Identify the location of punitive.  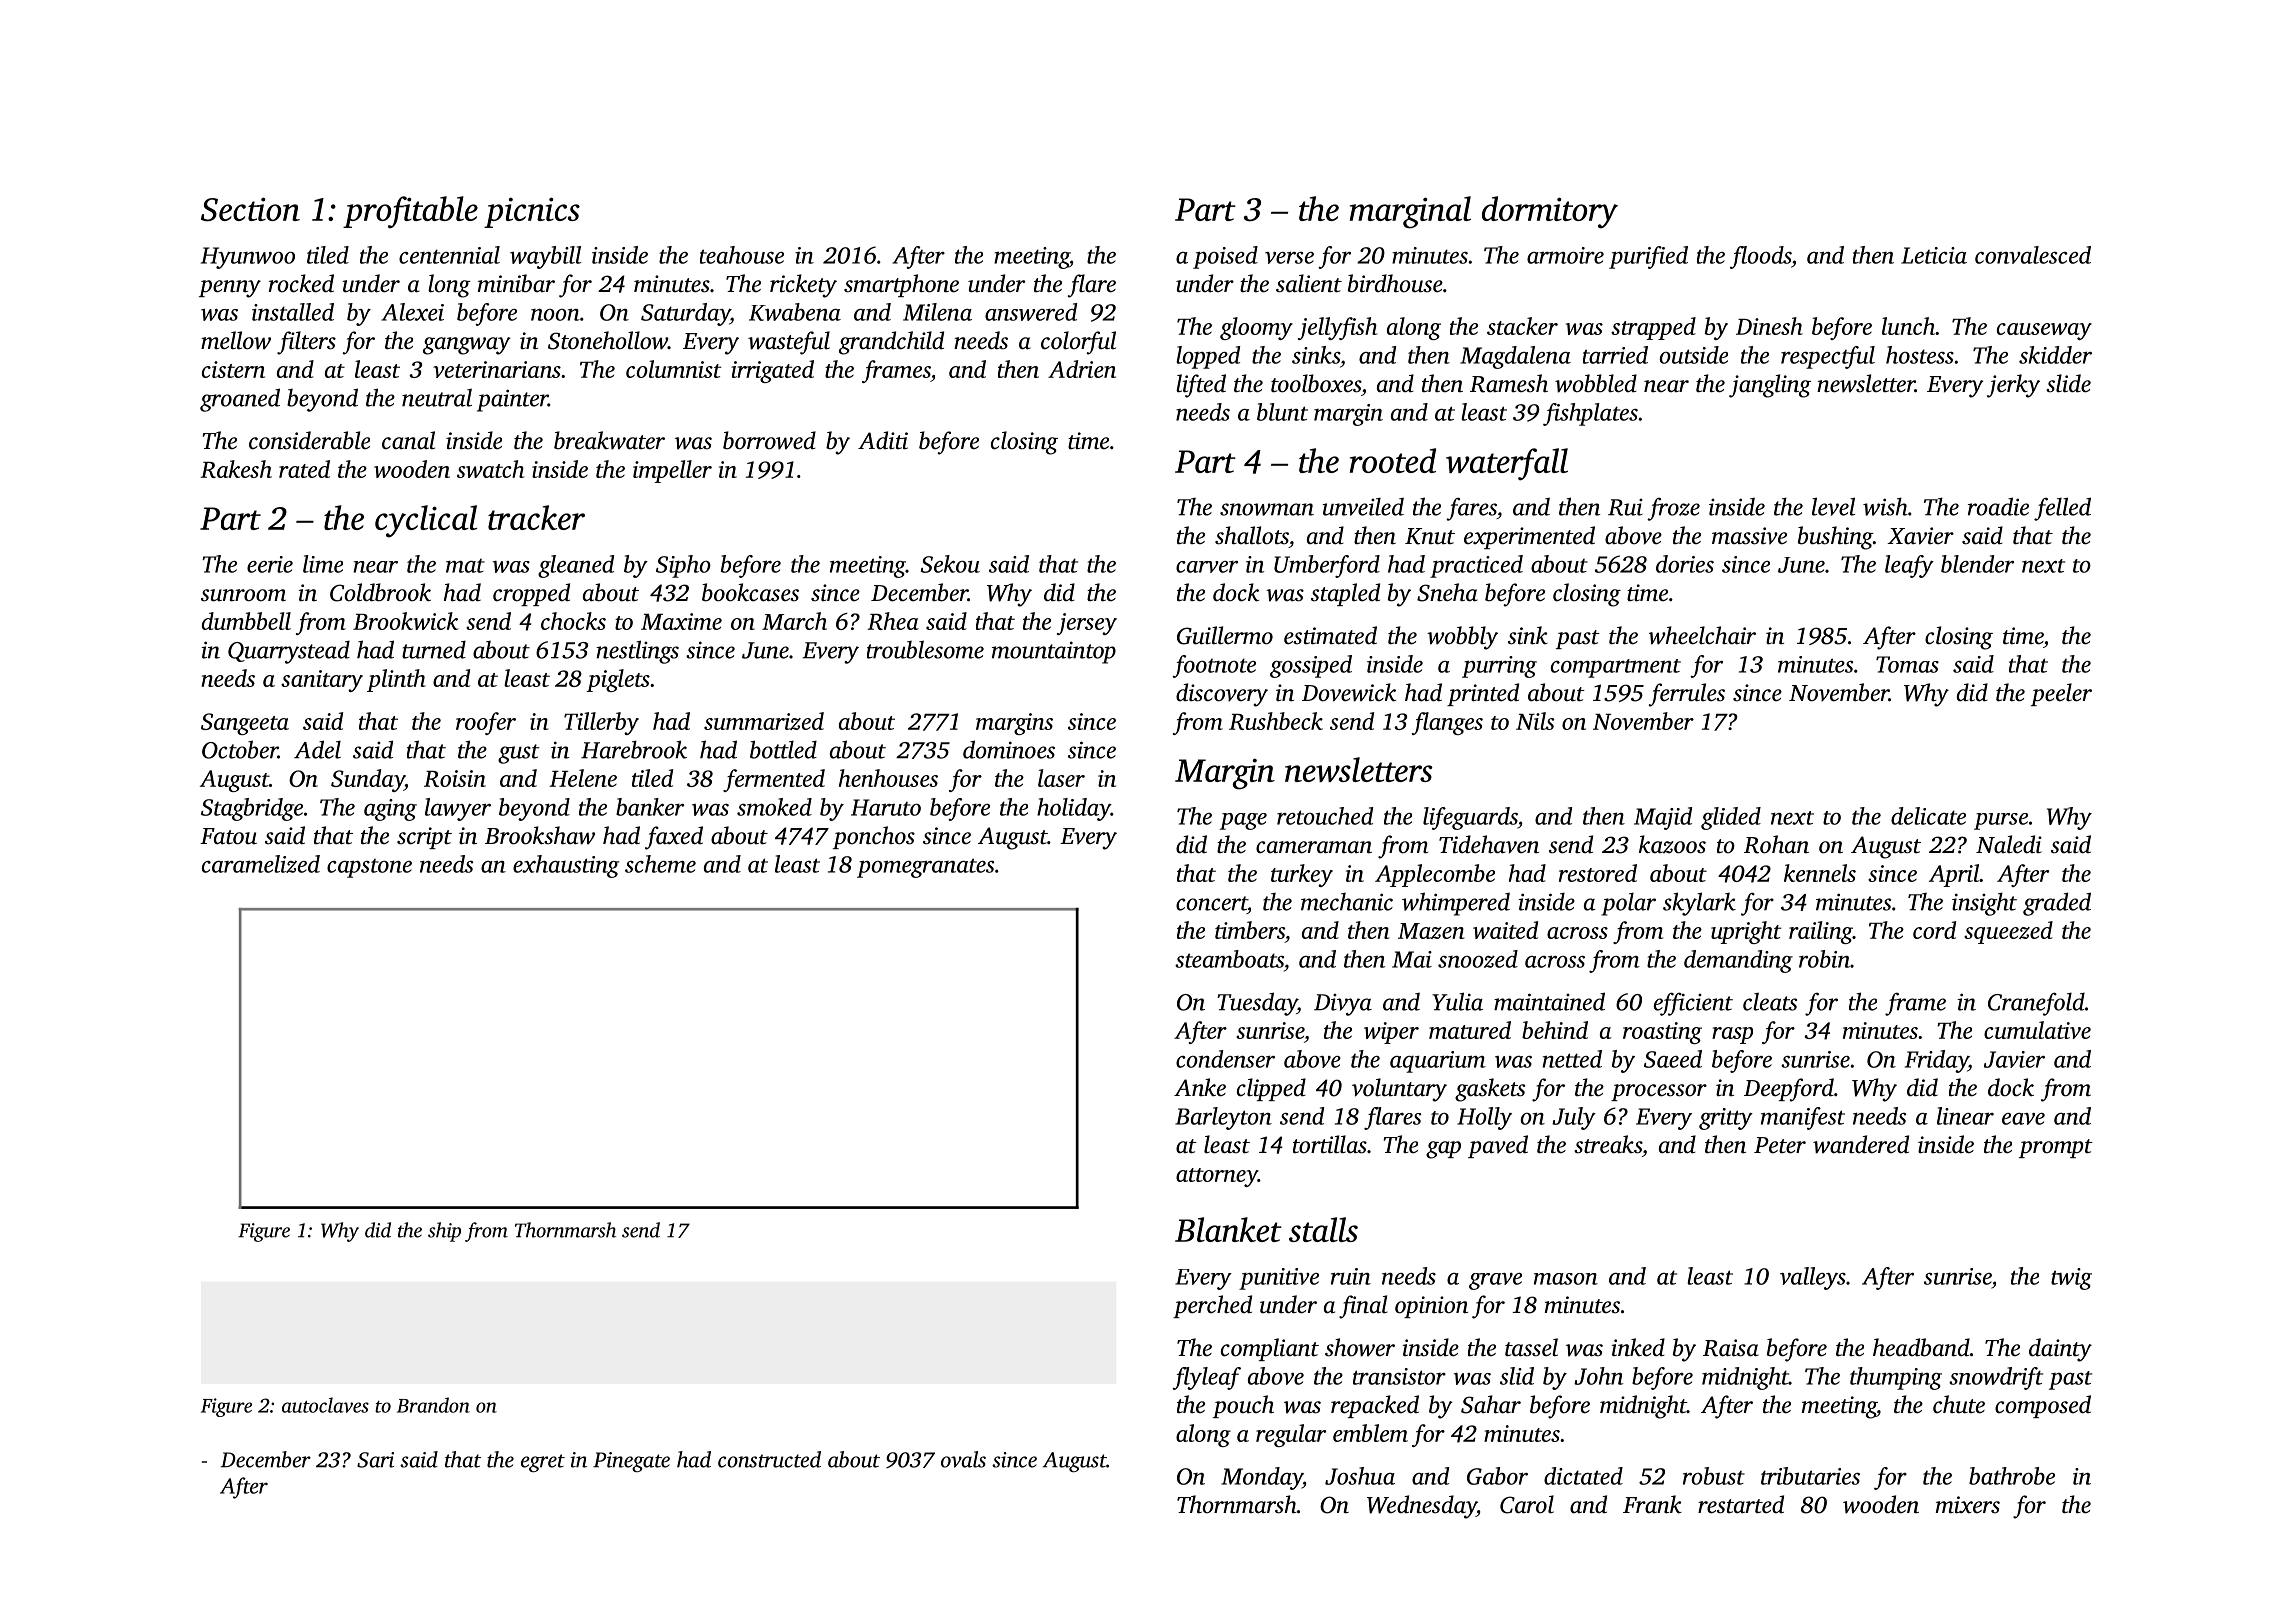
(1279, 1279).
